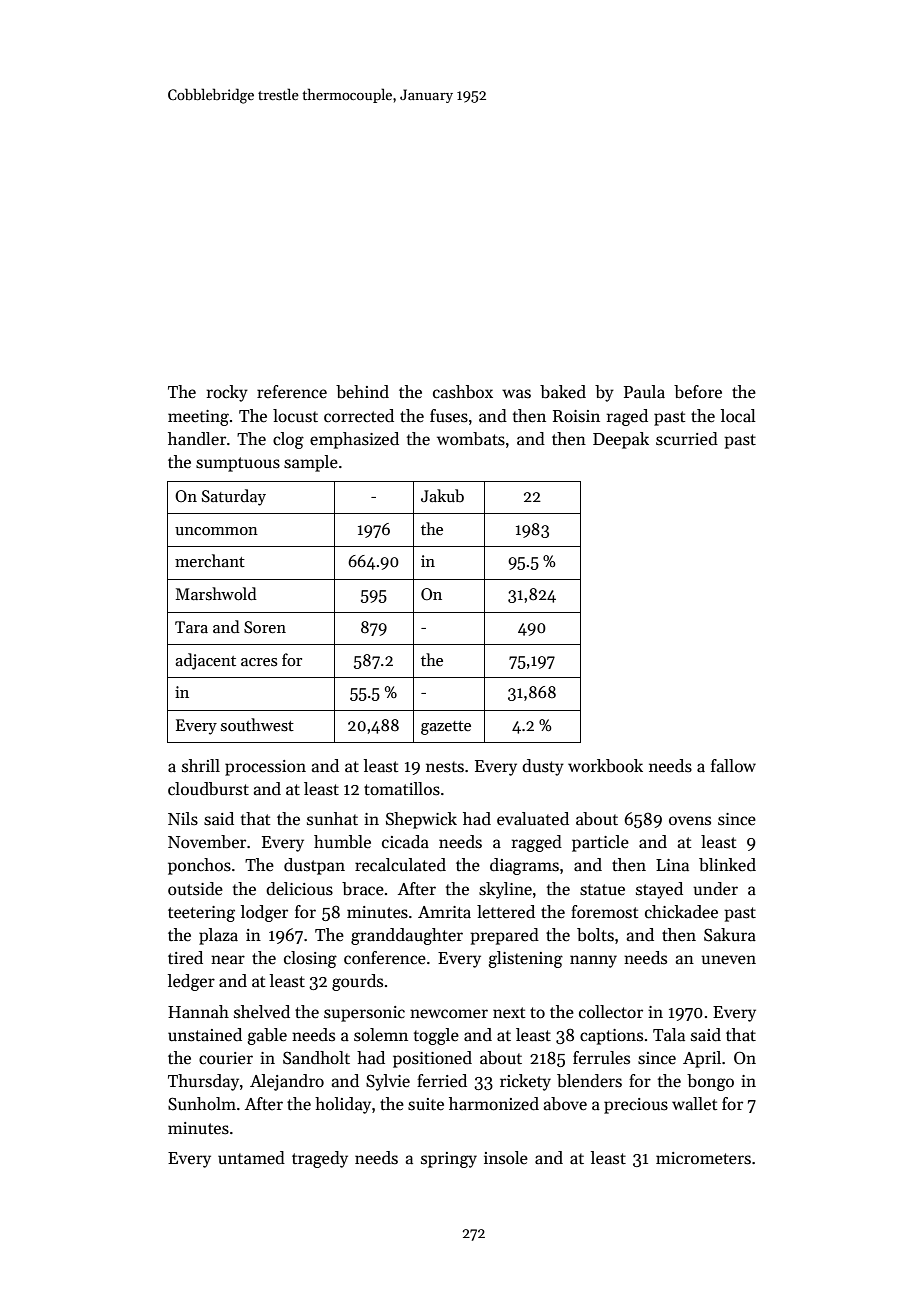 The height and width of the document is (1311, 924). What do you see at coordinates (442, 495) in the document?
I see `Jakub` at bounding box center [442, 495].
